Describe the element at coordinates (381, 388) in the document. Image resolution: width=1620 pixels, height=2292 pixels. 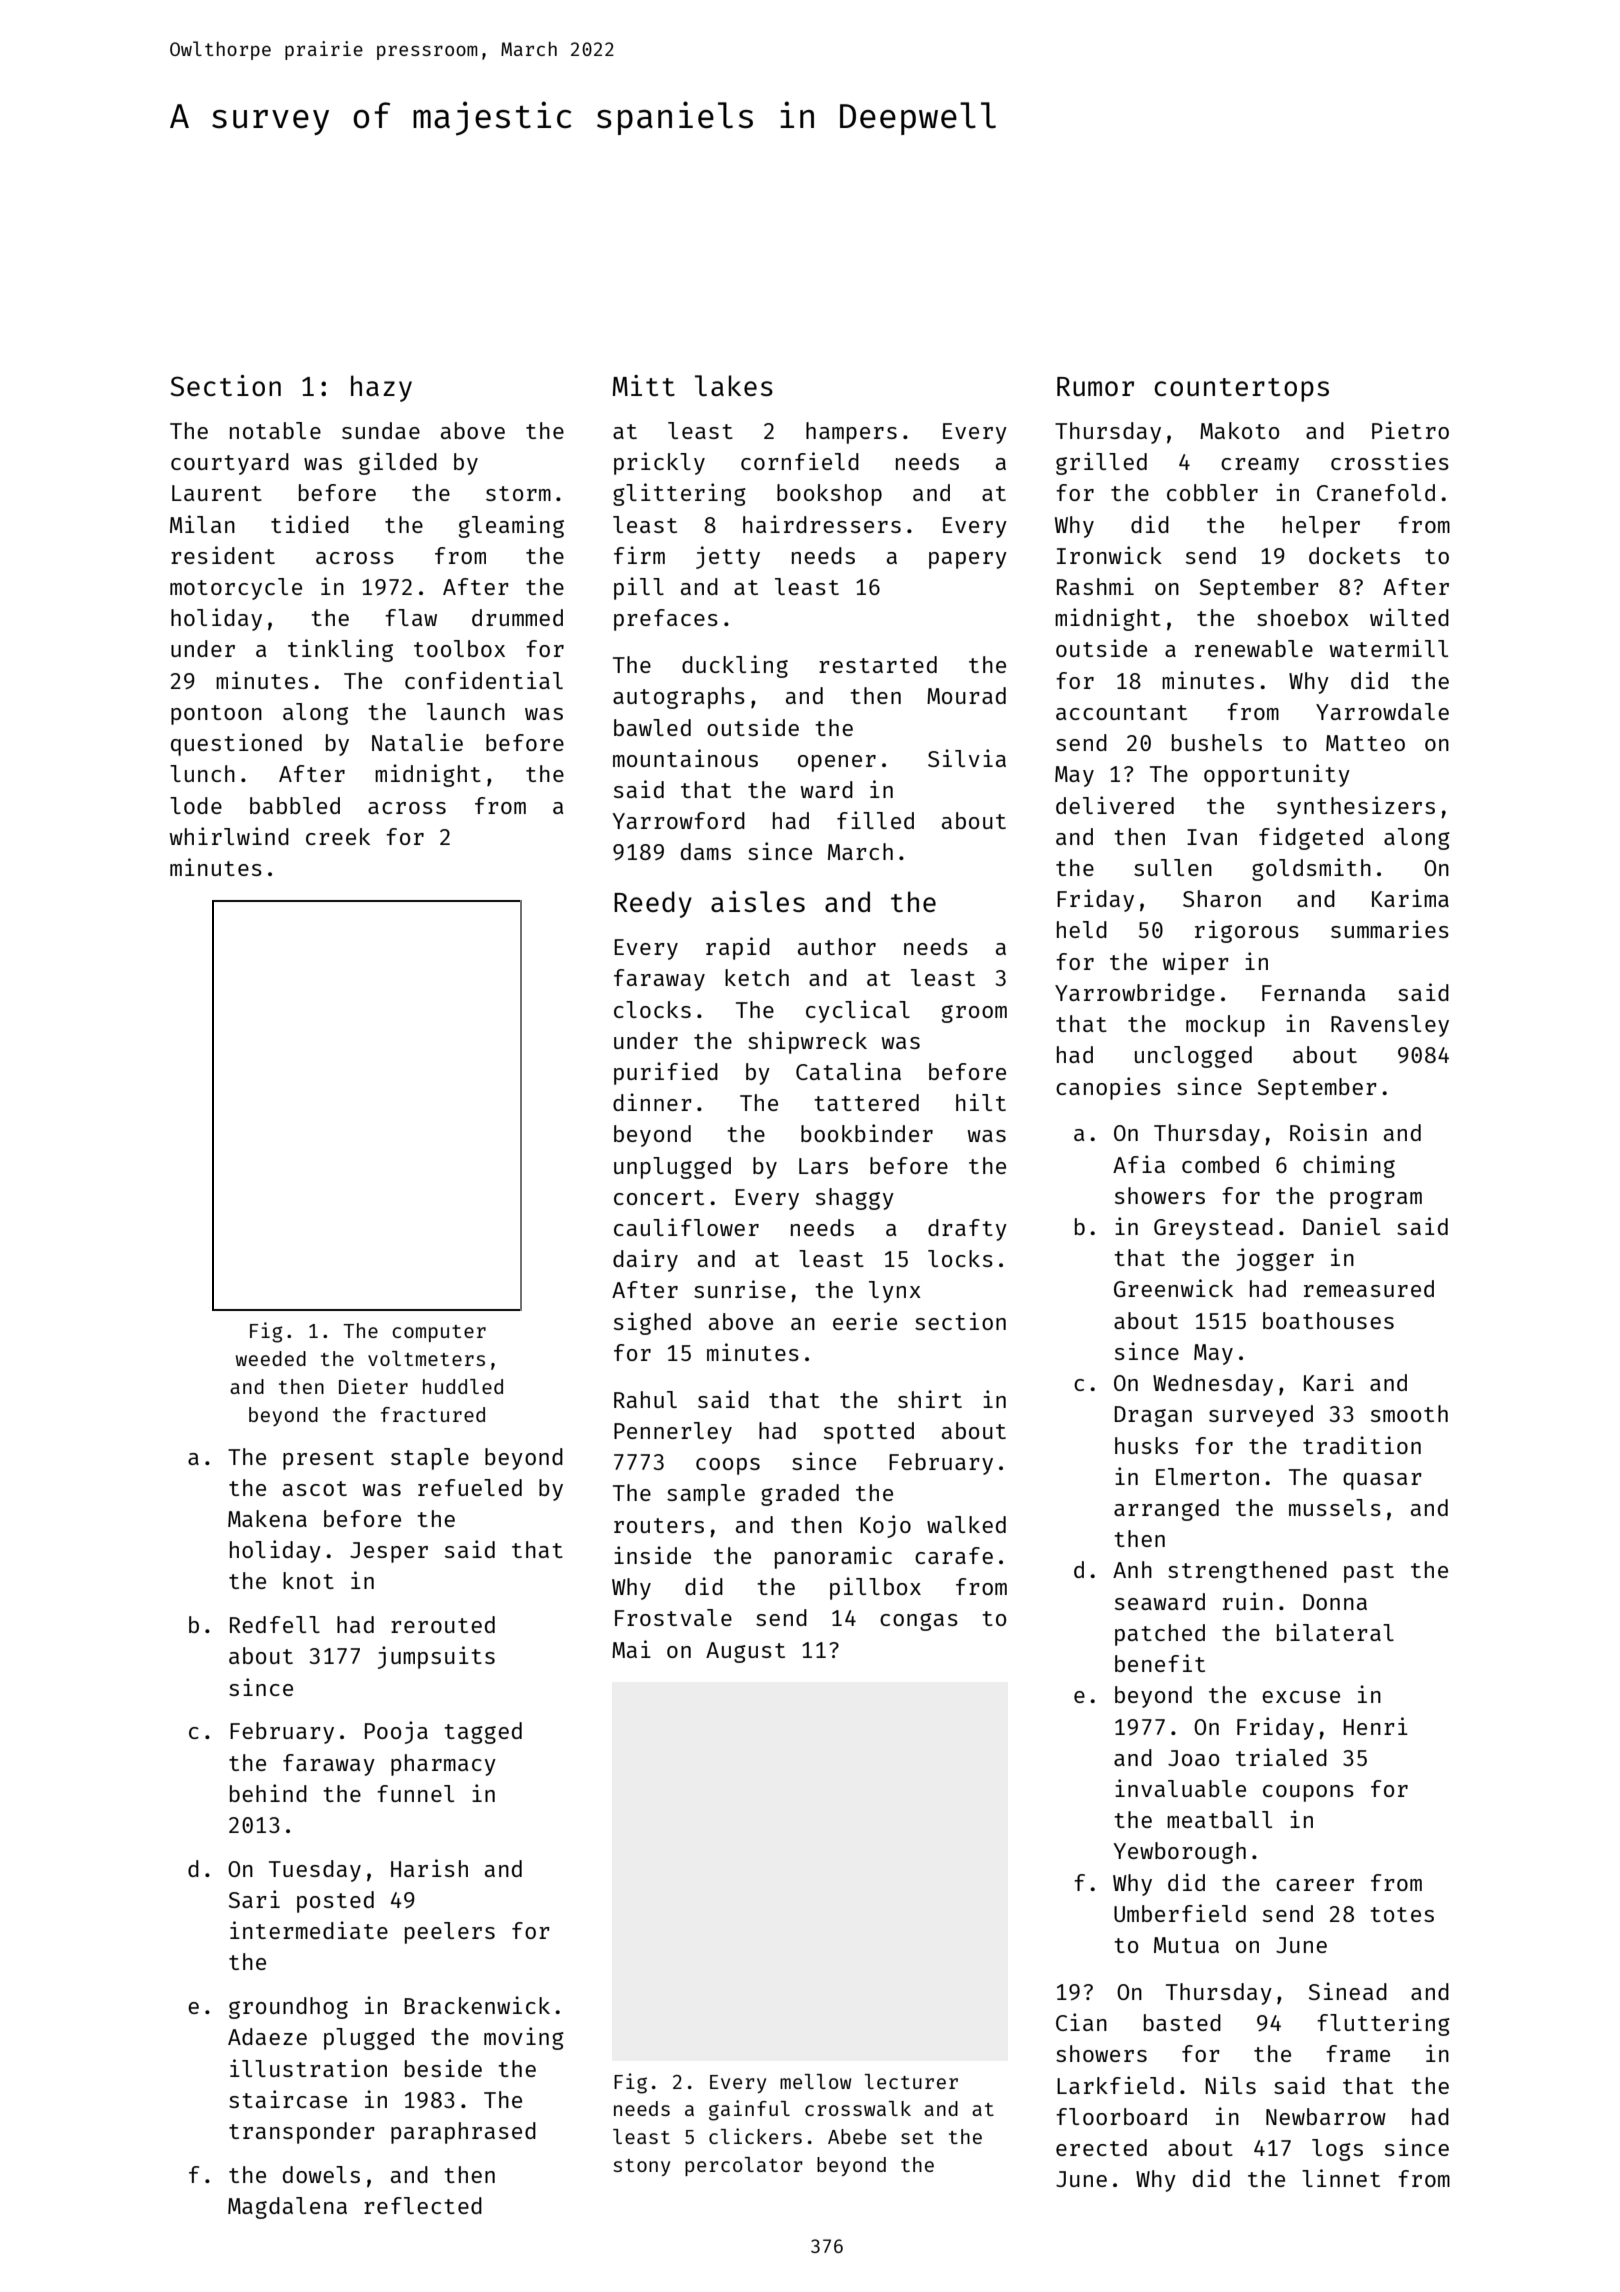
I see `hazy` at that location.
